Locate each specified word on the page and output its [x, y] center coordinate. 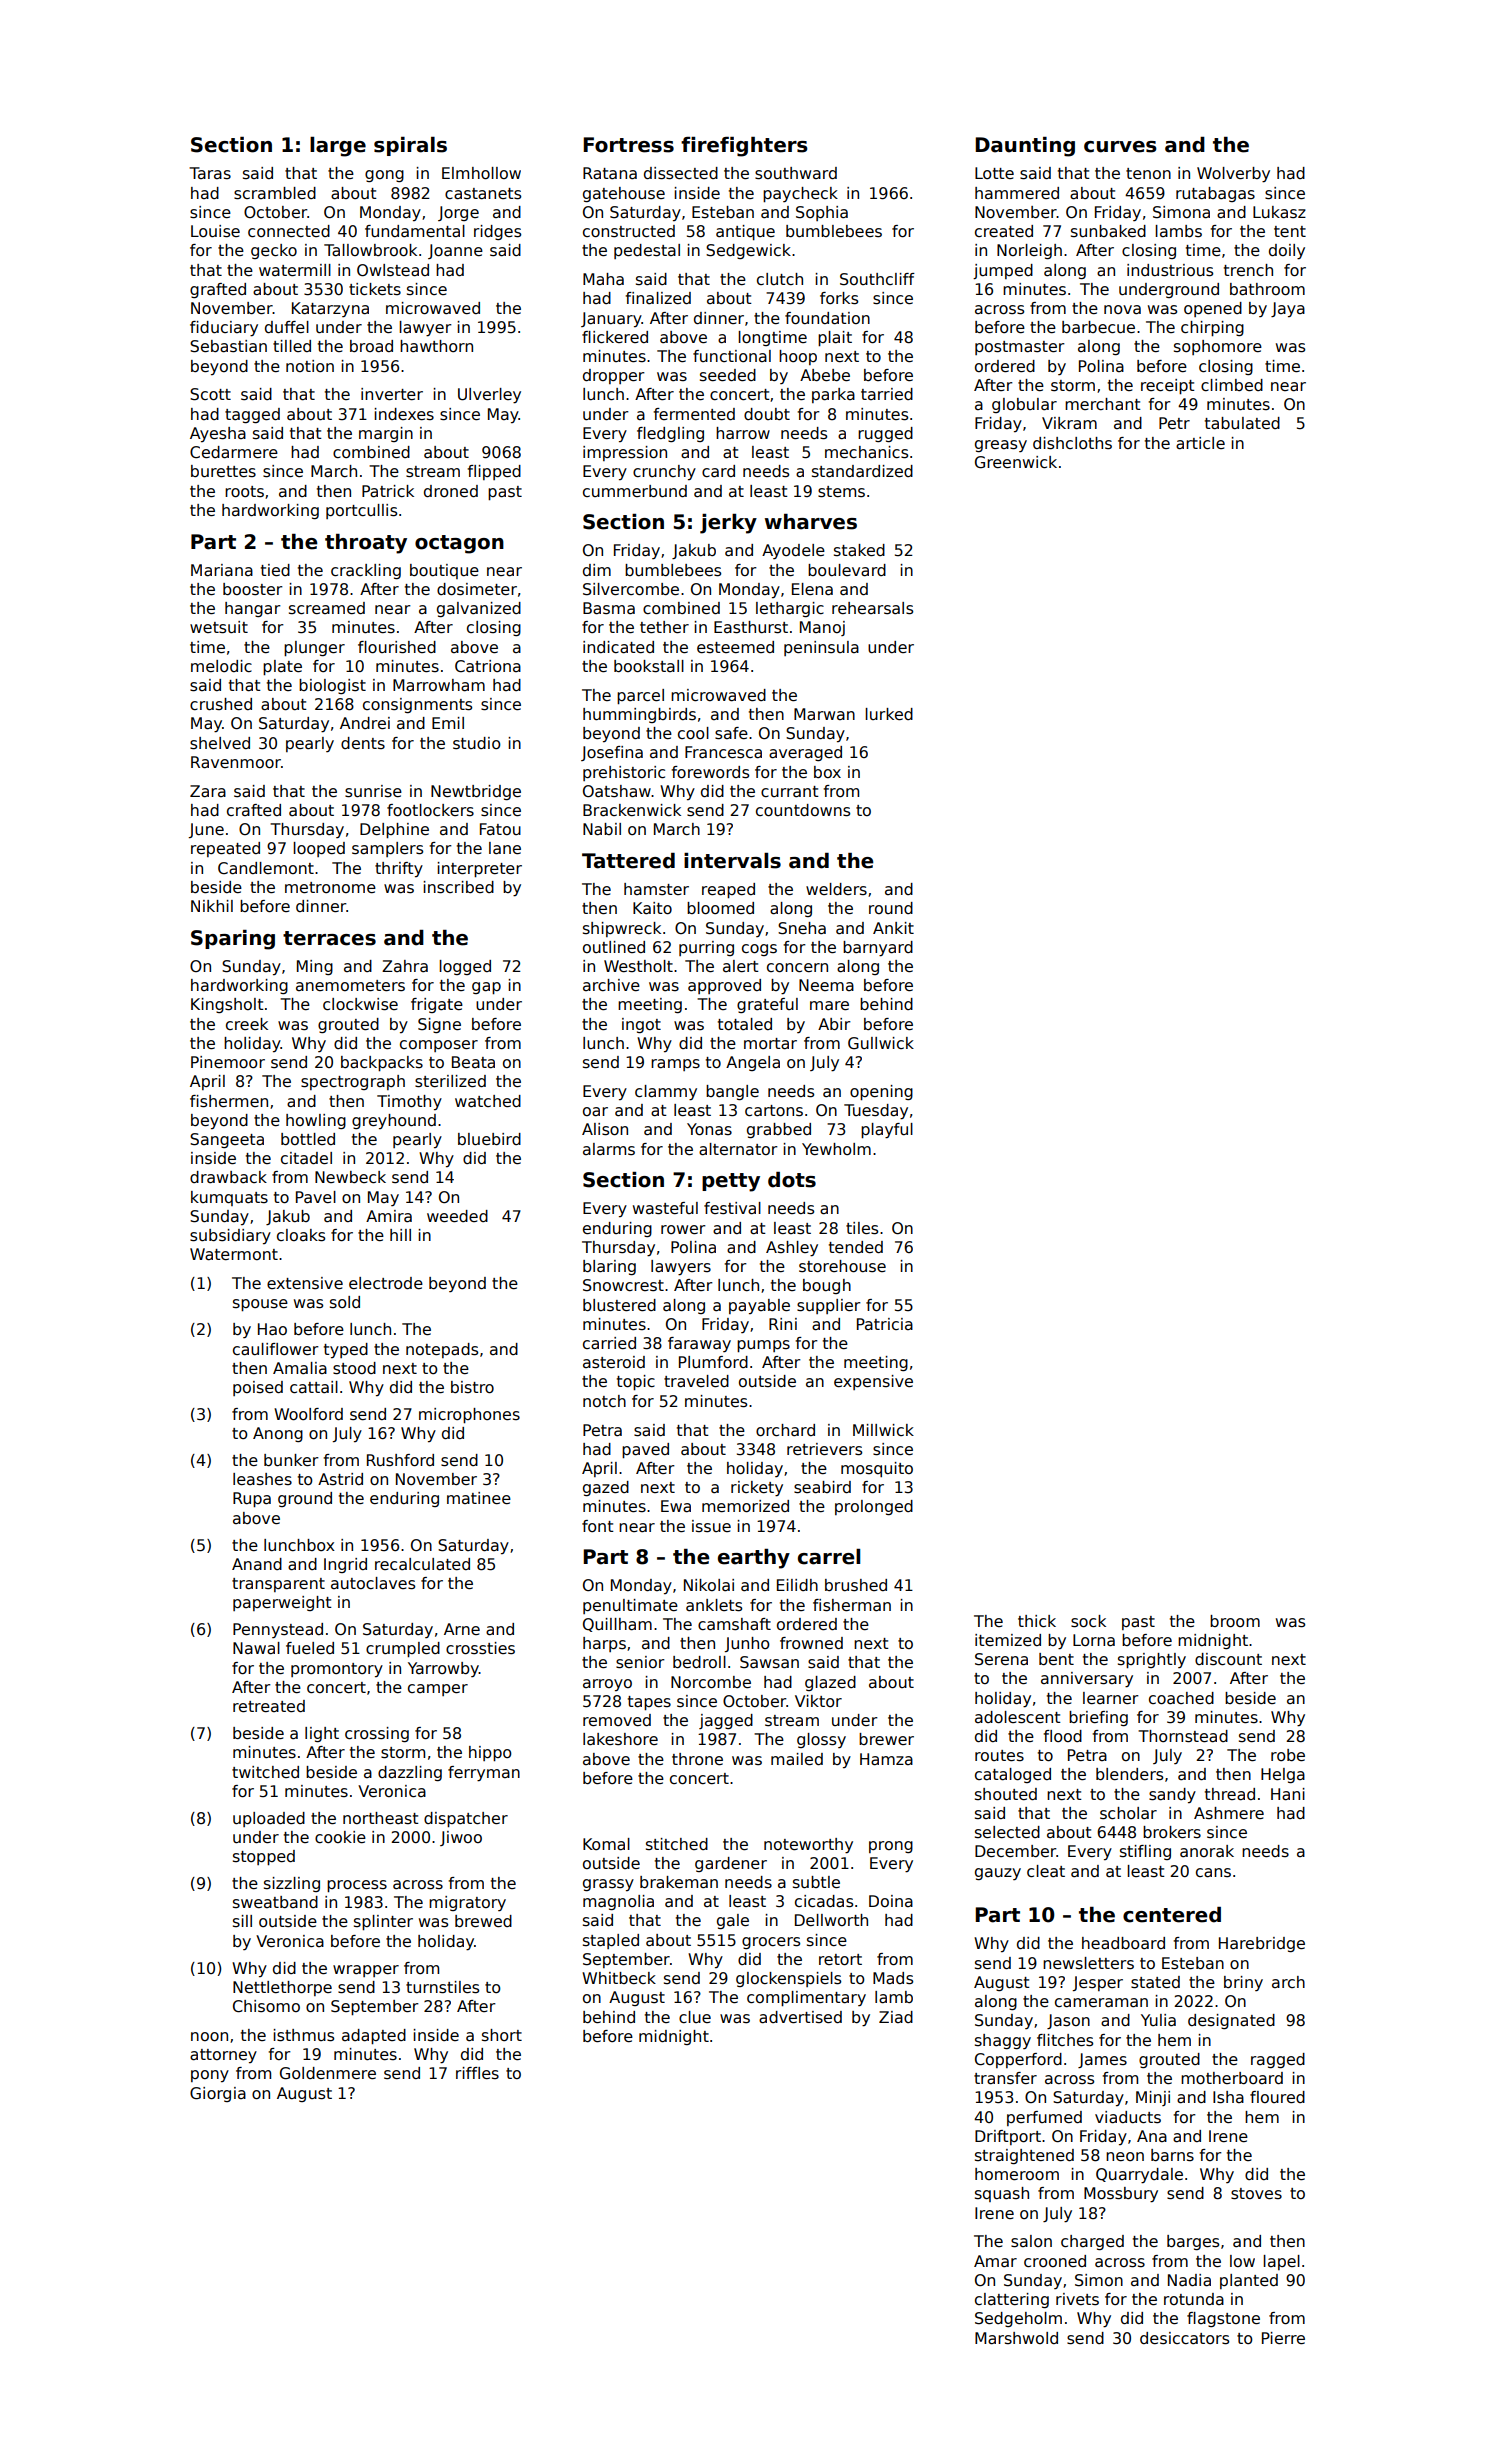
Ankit [893, 928]
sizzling [292, 1884]
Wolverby [1233, 175]
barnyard [878, 949]
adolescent [1018, 1717]
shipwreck [622, 929]
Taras [210, 173]
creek [247, 1024]
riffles [477, 2073]
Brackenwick [632, 810]
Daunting [1025, 147]
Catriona [488, 666]
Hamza [886, 1759]
